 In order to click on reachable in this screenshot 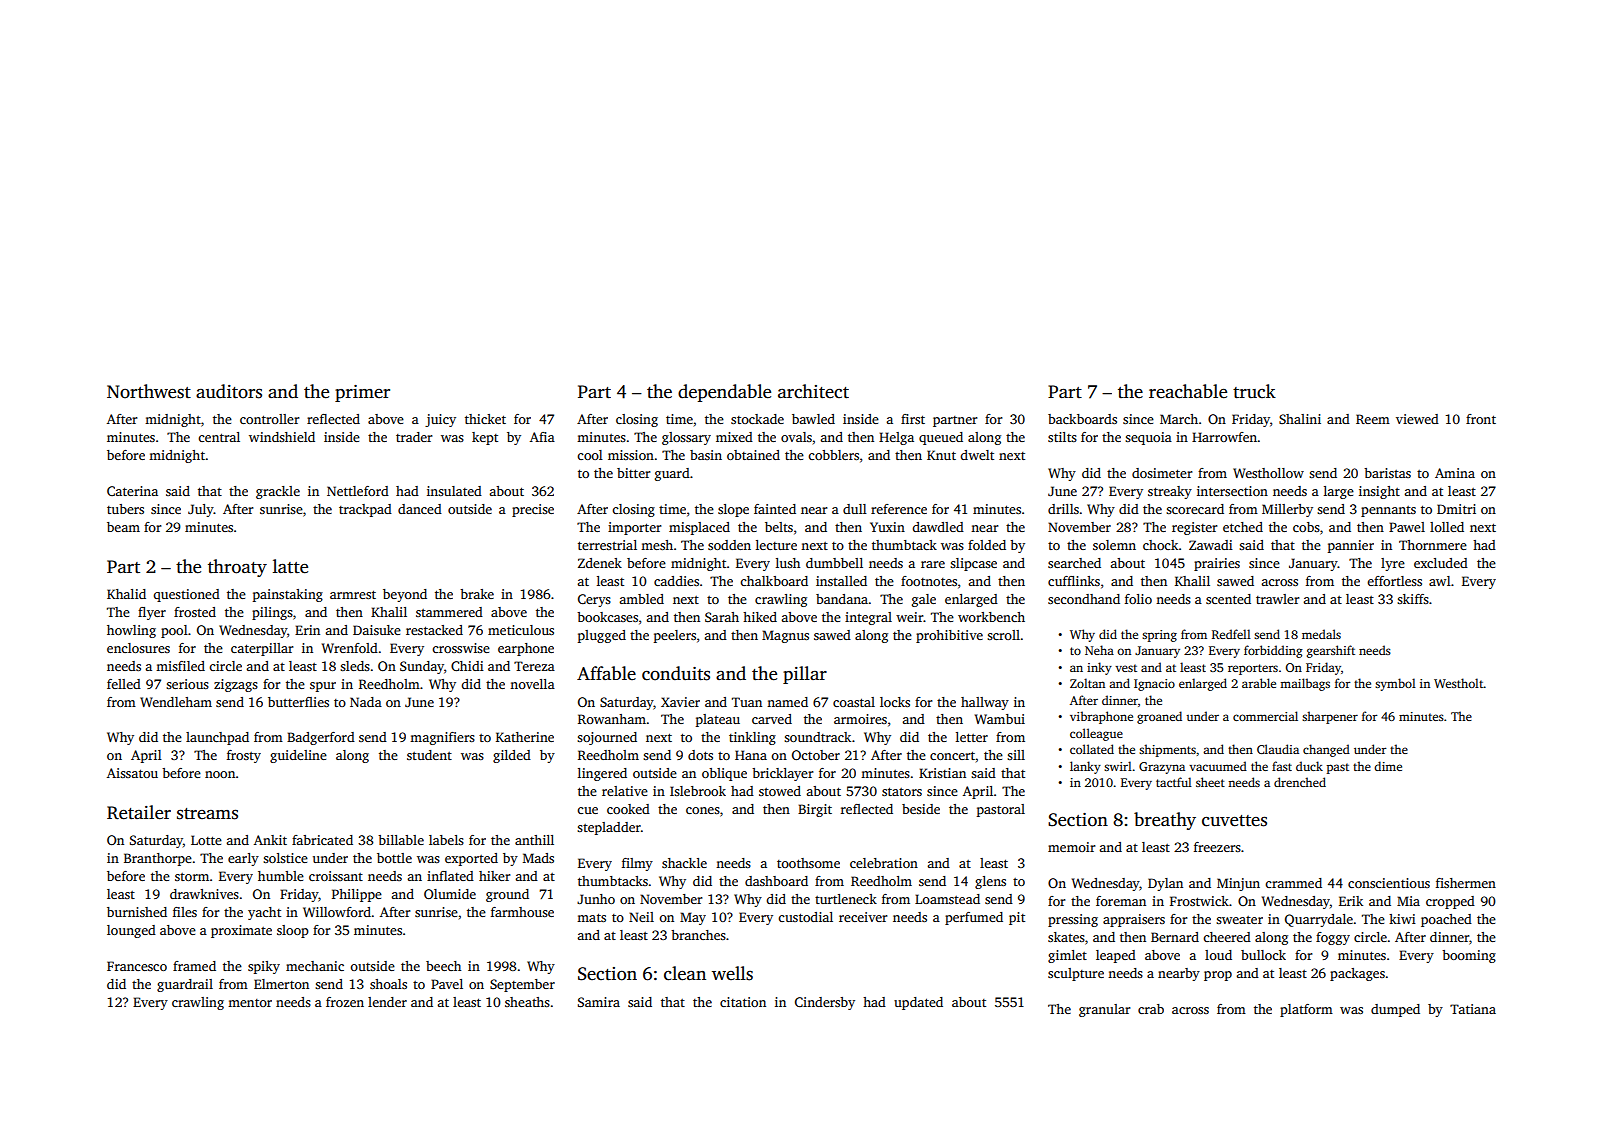, I will do `click(1188, 391)`.
